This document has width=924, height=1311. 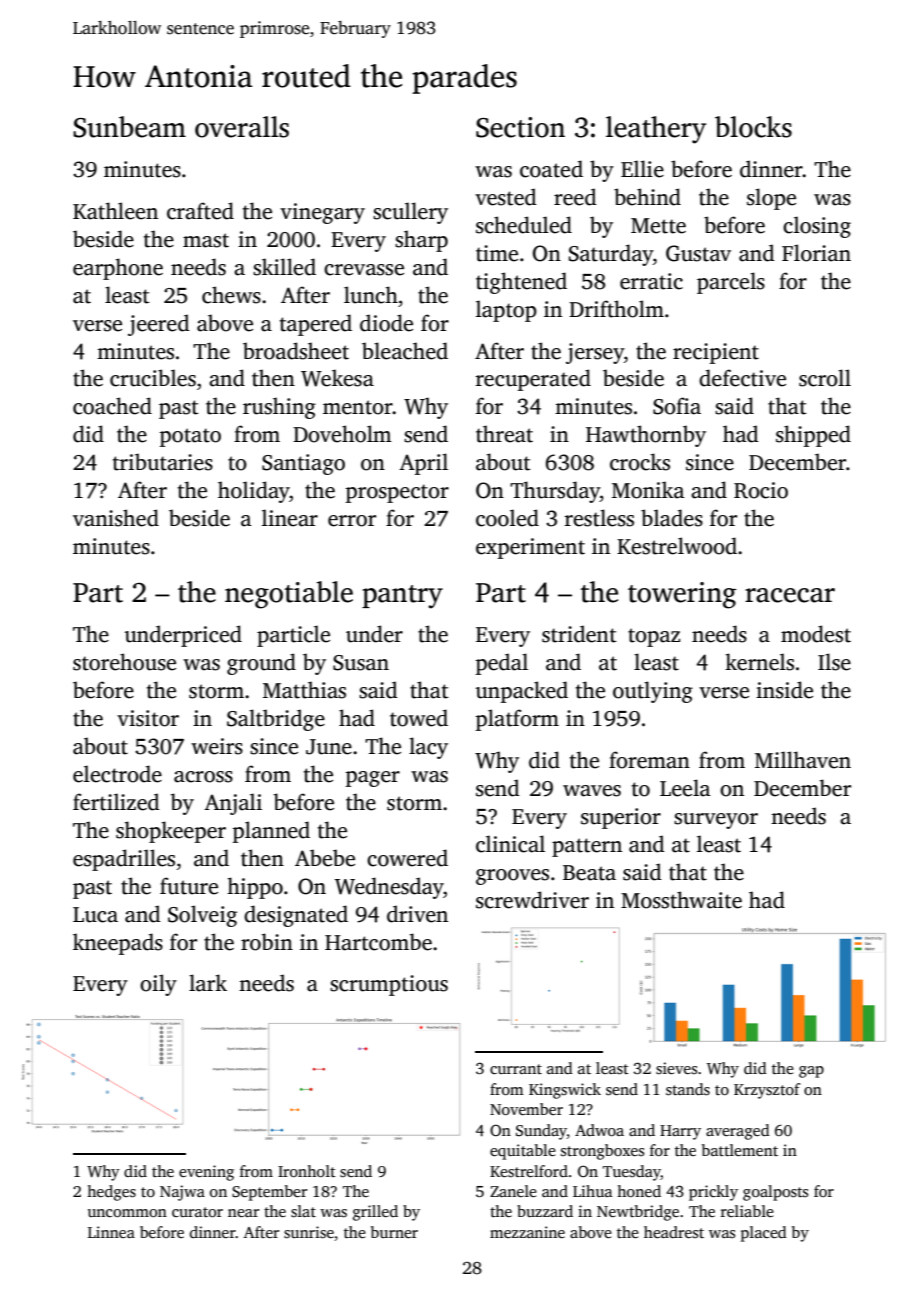 I want to click on slat, so click(x=303, y=1211).
